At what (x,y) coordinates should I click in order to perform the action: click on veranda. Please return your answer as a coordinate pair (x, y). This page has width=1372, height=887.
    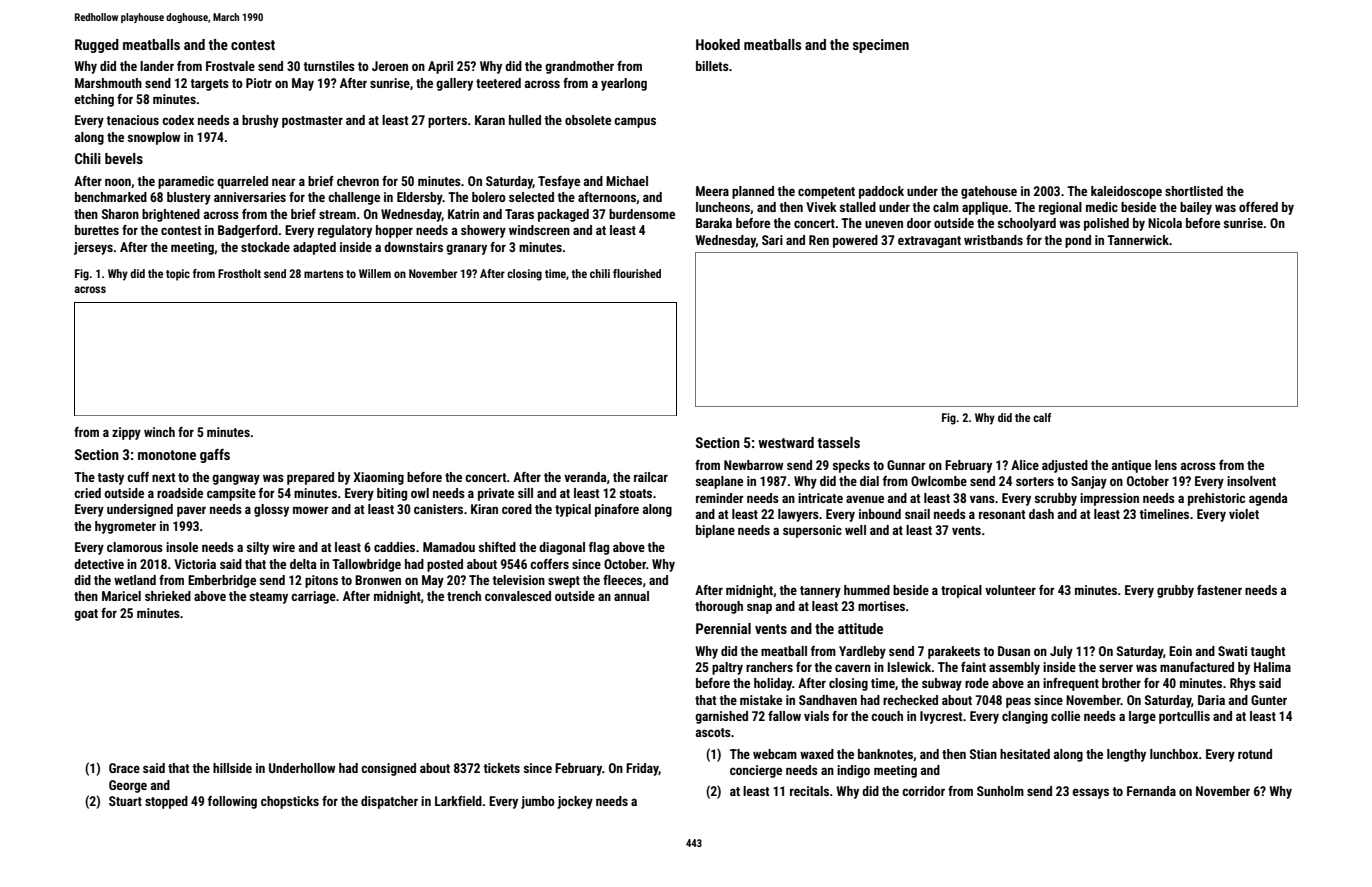
    Looking at the image, I should click on (585, 477).
